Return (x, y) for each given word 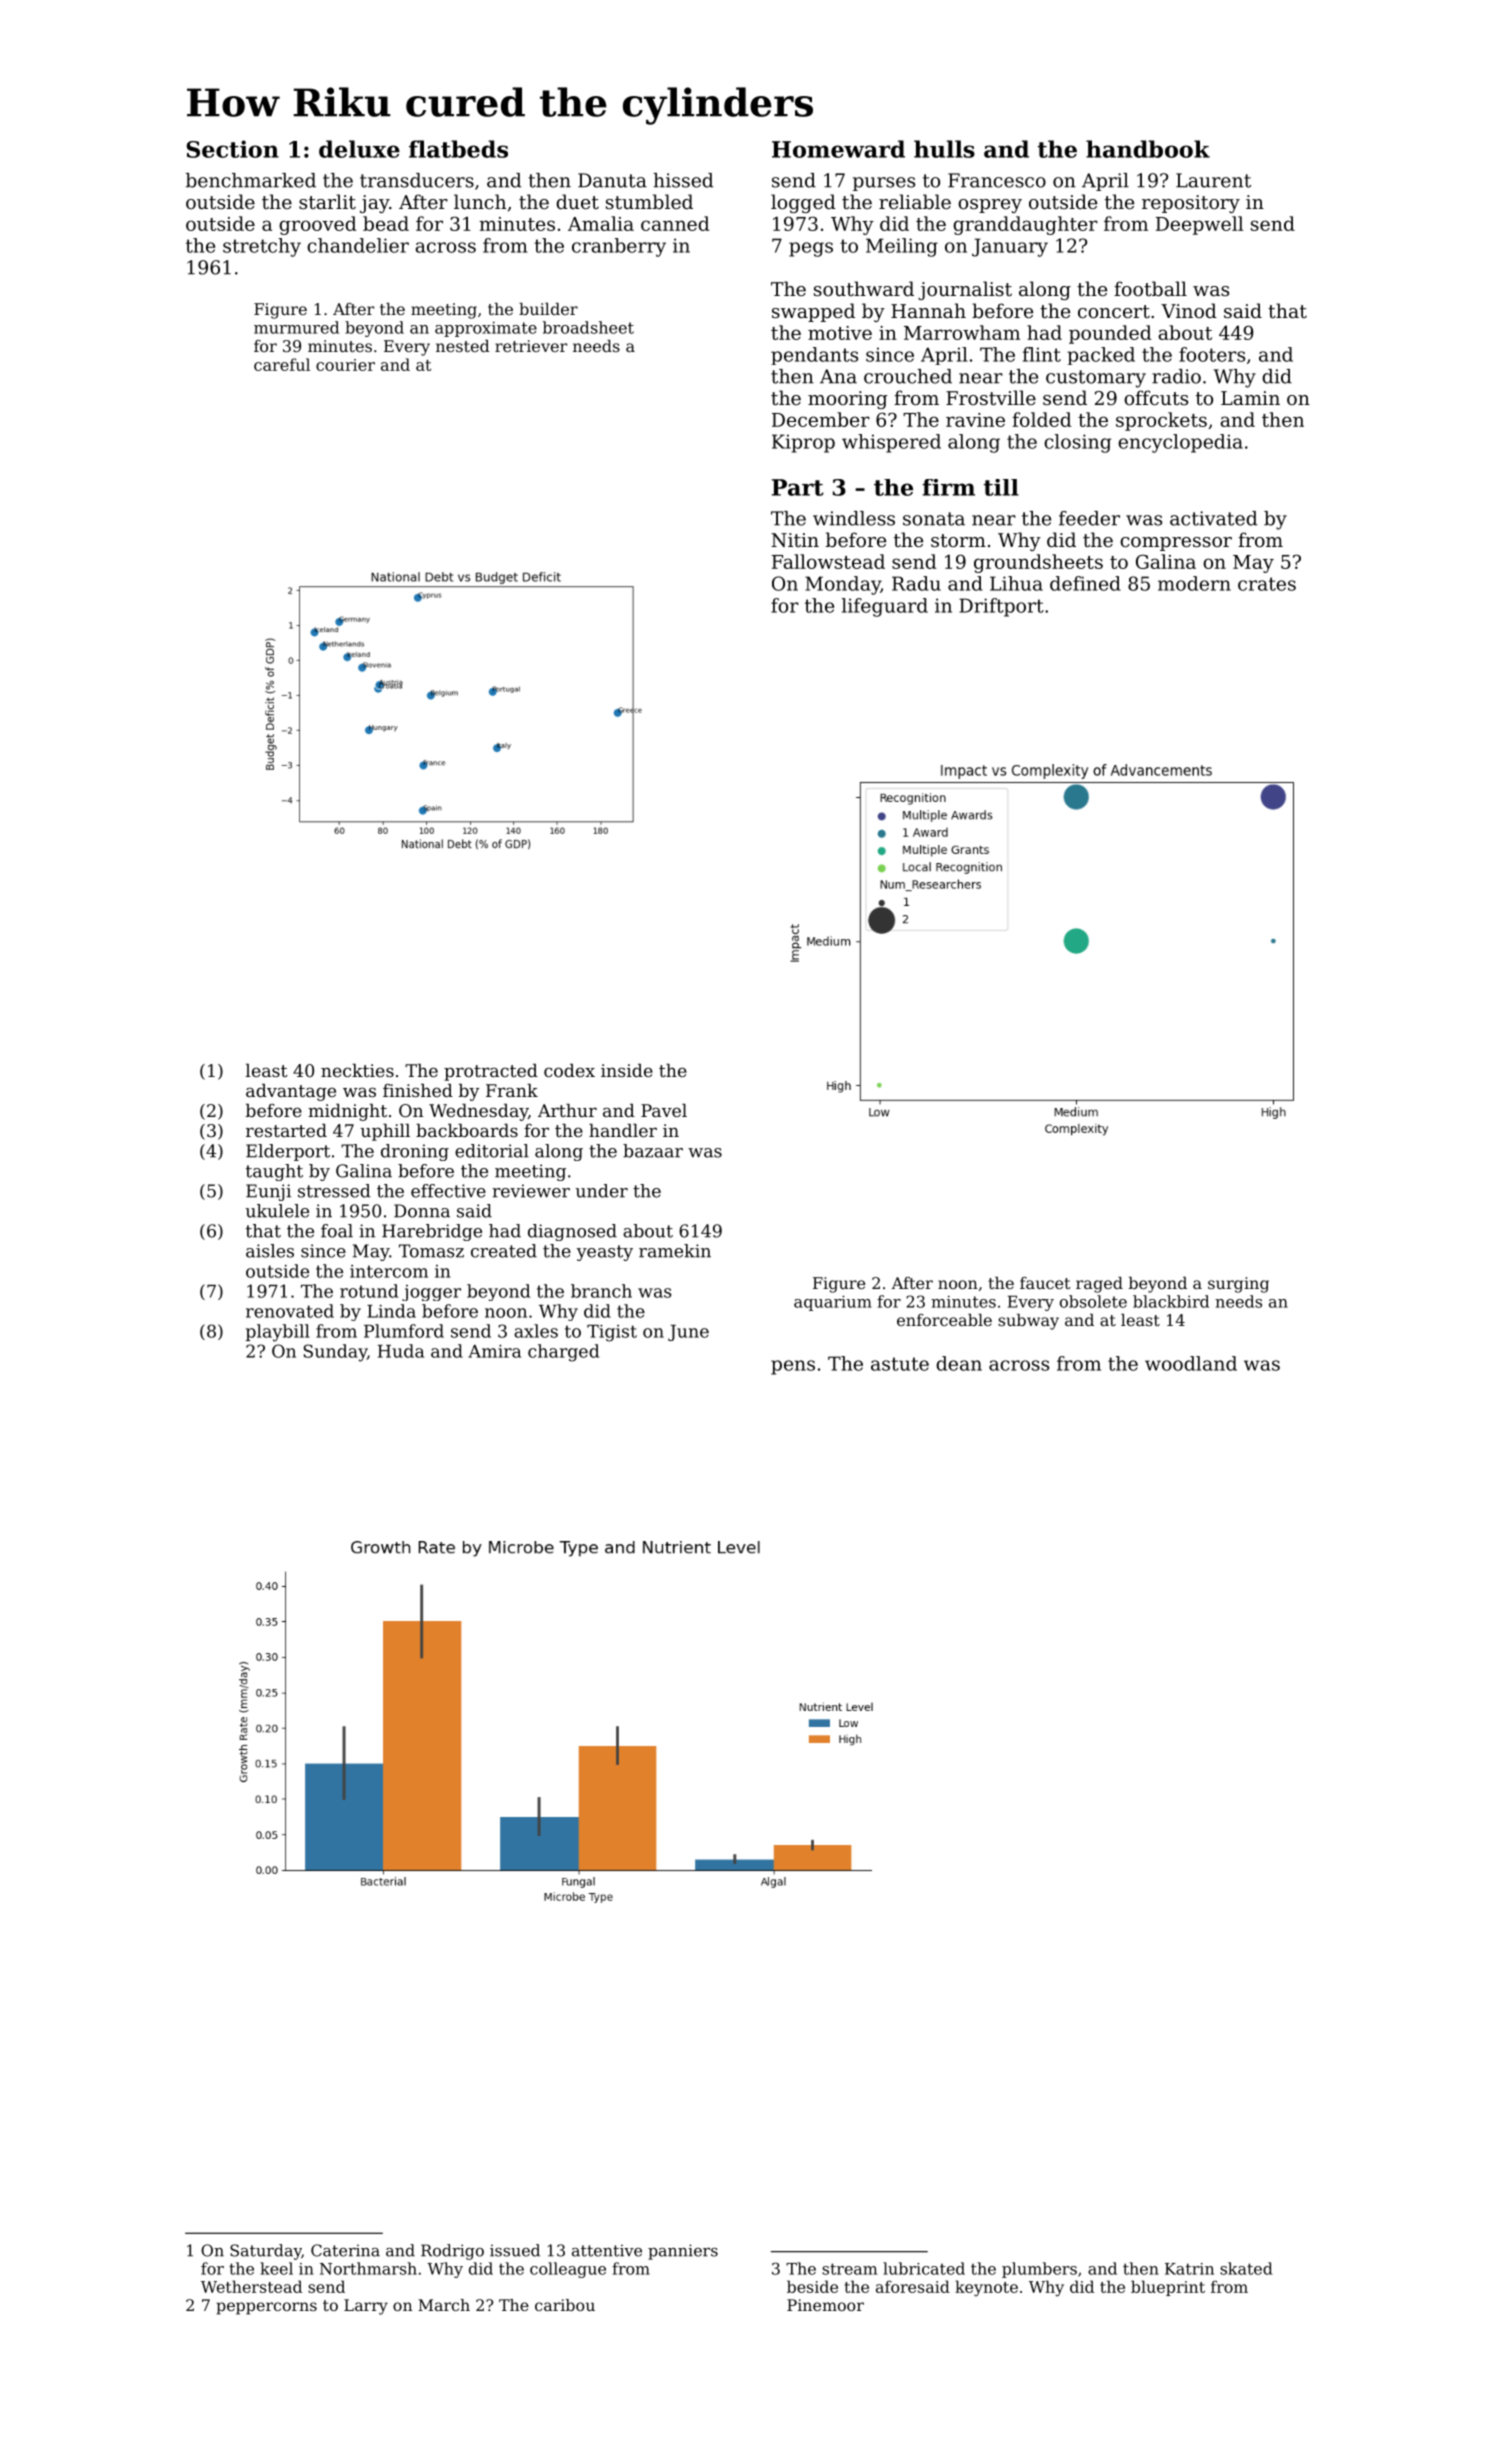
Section (233, 149)
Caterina (345, 2250)
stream (849, 2269)
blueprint (1168, 2288)
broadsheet (588, 327)
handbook (1148, 149)
